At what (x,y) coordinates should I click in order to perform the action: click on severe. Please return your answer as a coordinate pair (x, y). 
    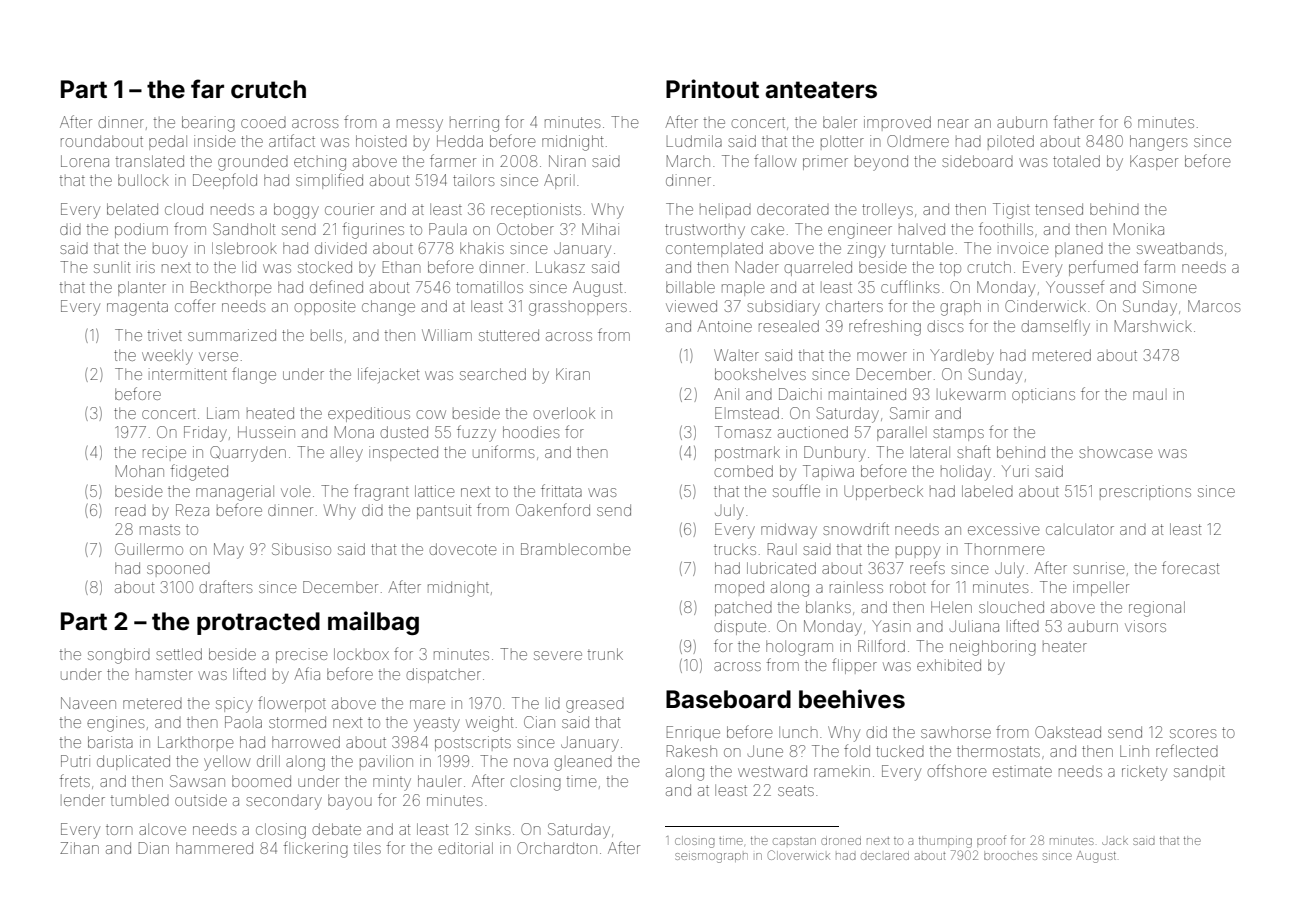
    Looking at the image, I should click on (558, 655).
